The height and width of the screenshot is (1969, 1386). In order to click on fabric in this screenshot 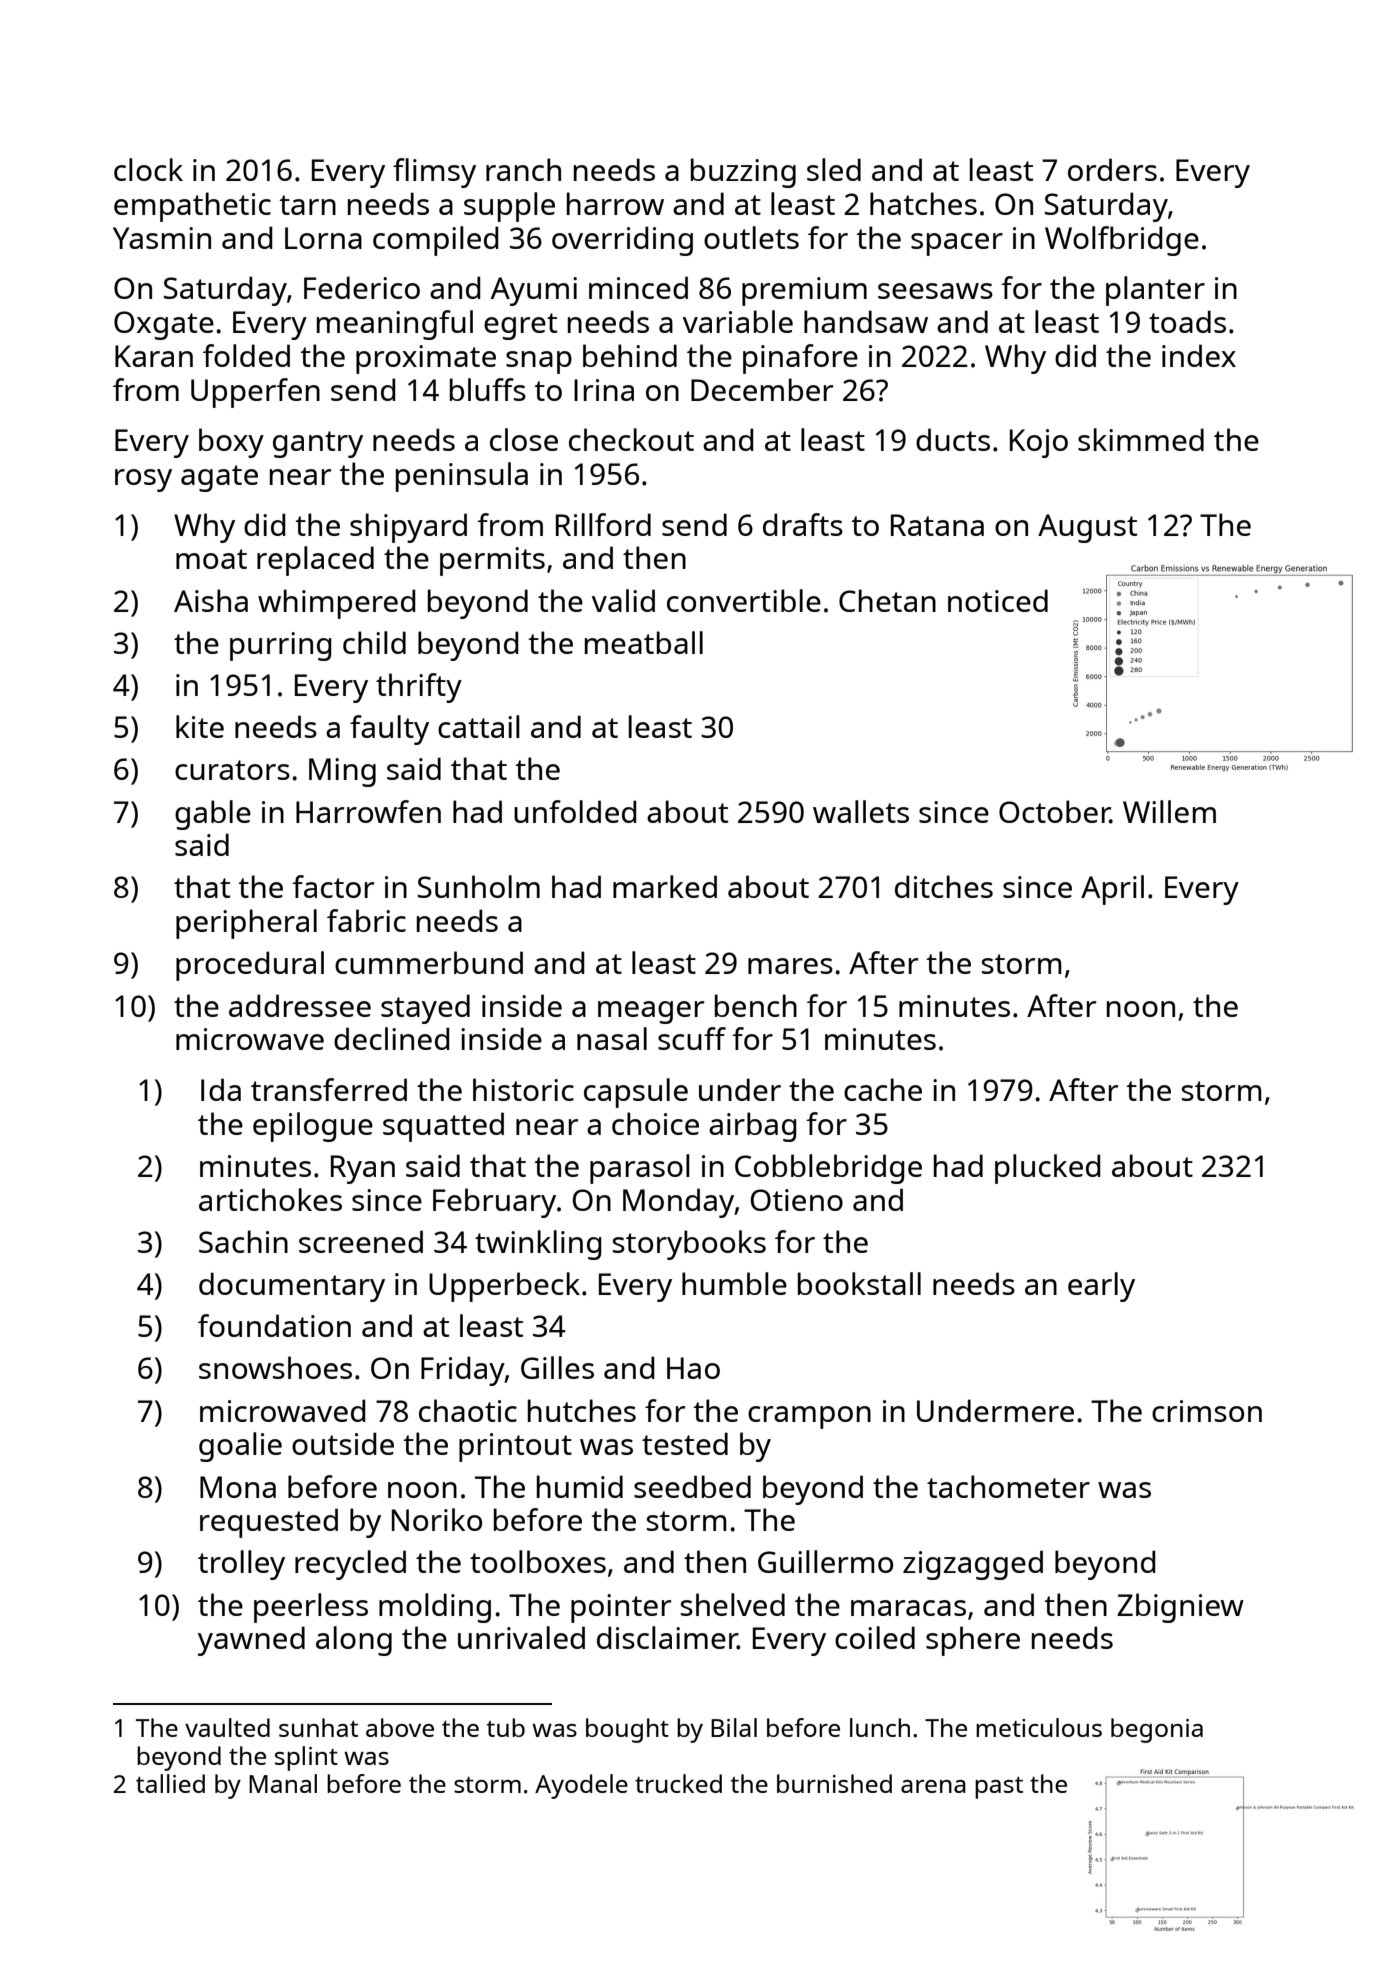, I will do `click(366, 920)`.
